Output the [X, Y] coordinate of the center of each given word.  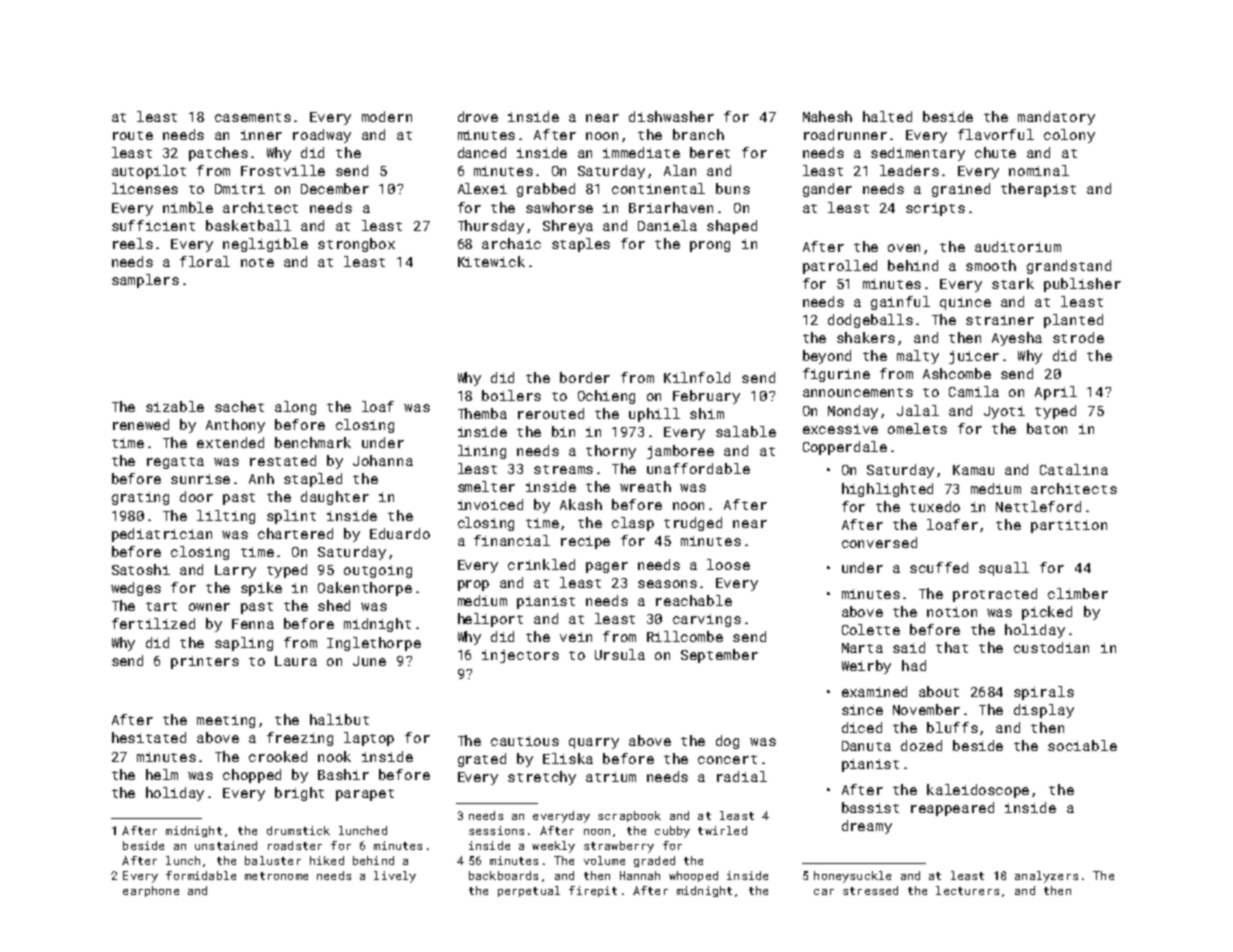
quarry [594, 743]
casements [253, 117]
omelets [917, 428]
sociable [1082, 745]
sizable [175, 406]
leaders [909, 170]
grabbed [546, 190]
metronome [276, 876]
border [585, 377]
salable [746, 431]
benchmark [313, 442]
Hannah [640, 875]
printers [205, 662]
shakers [866, 337]
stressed [870, 890]
